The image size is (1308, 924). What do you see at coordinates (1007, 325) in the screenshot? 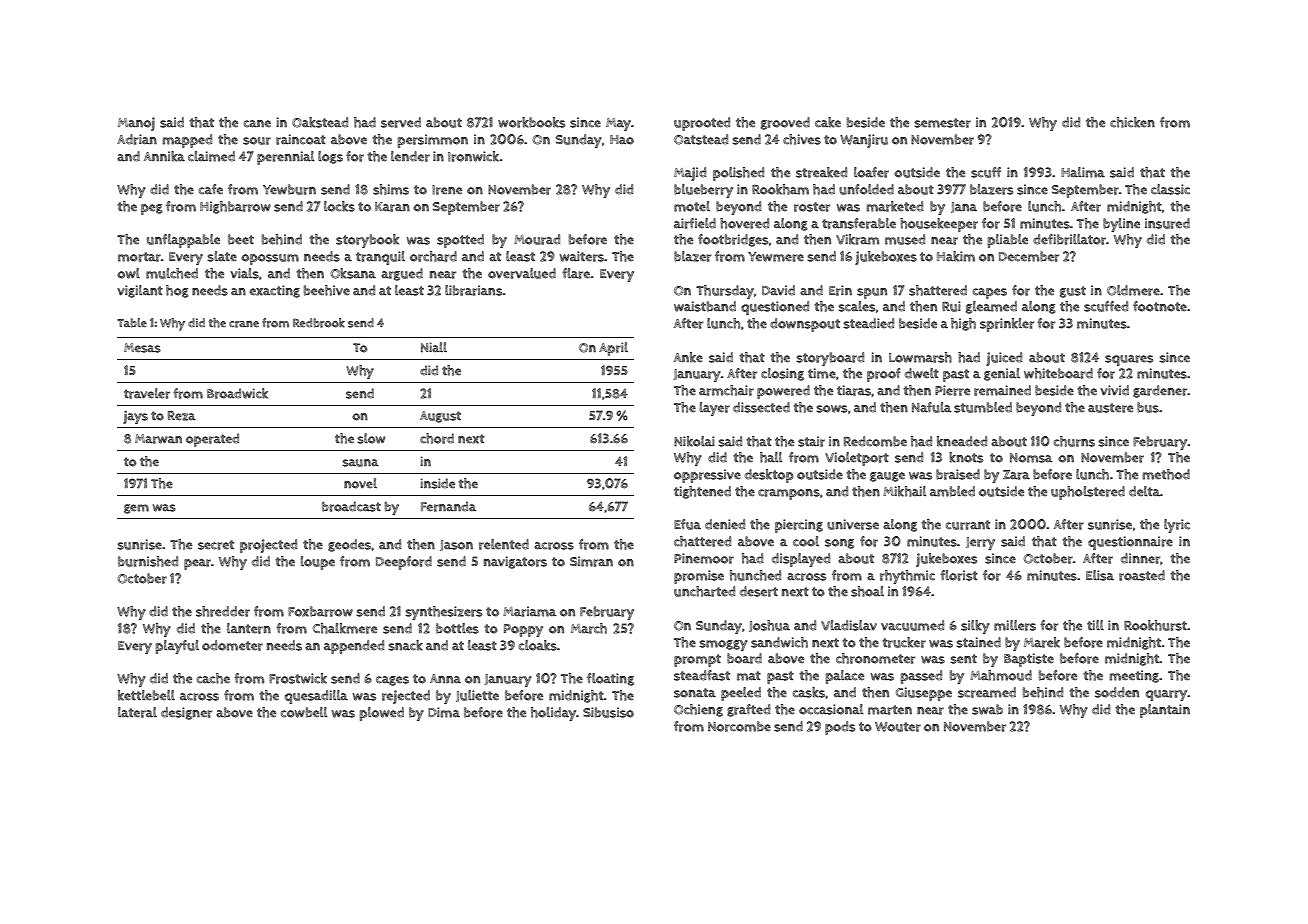
I see `sprinkler` at bounding box center [1007, 325].
